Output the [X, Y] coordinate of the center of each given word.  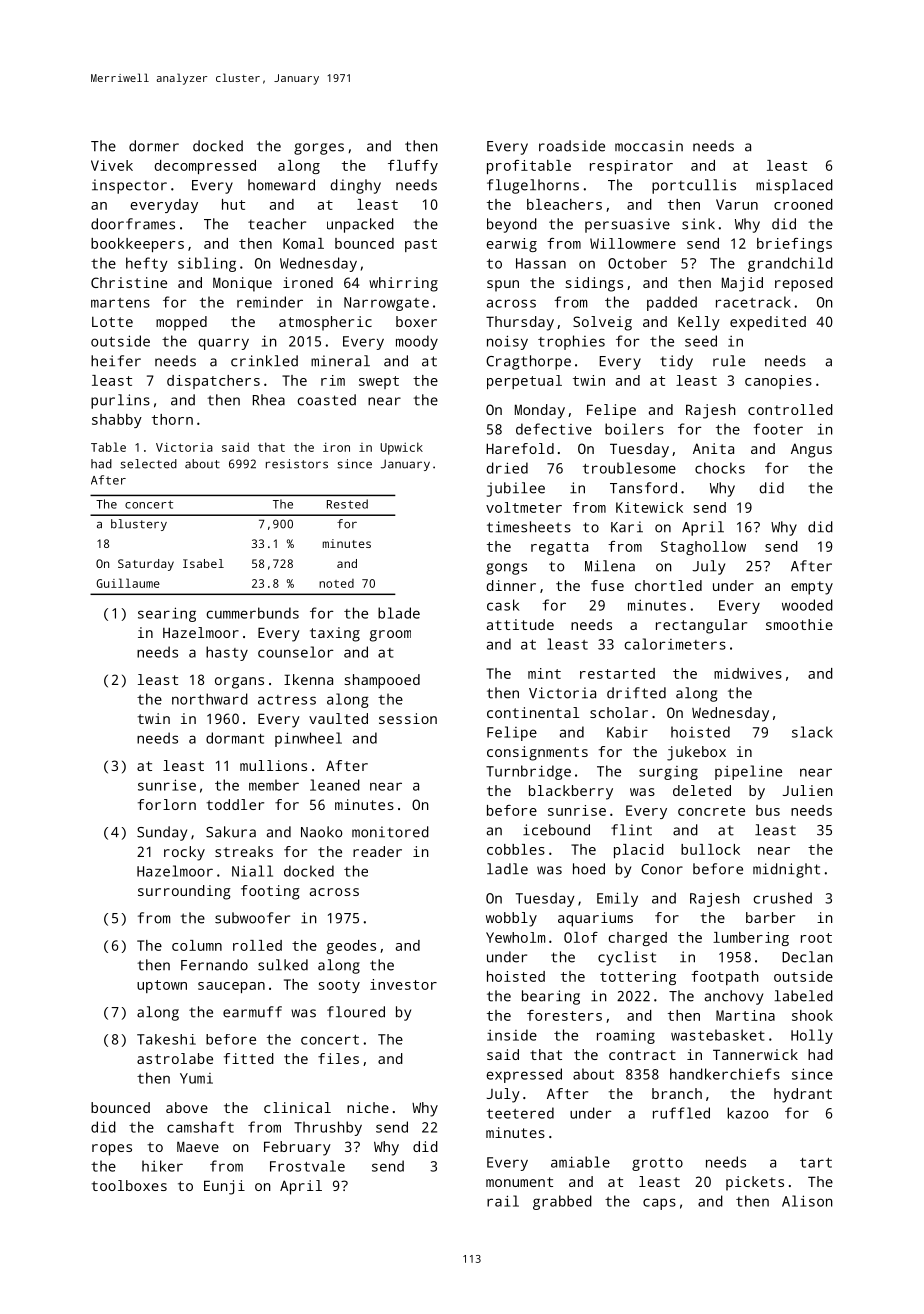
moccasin [649, 146]
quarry [223, 344]
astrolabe [175, 1058]
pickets [755, 1183]
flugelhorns [533, 186]
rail [503, 1201]
